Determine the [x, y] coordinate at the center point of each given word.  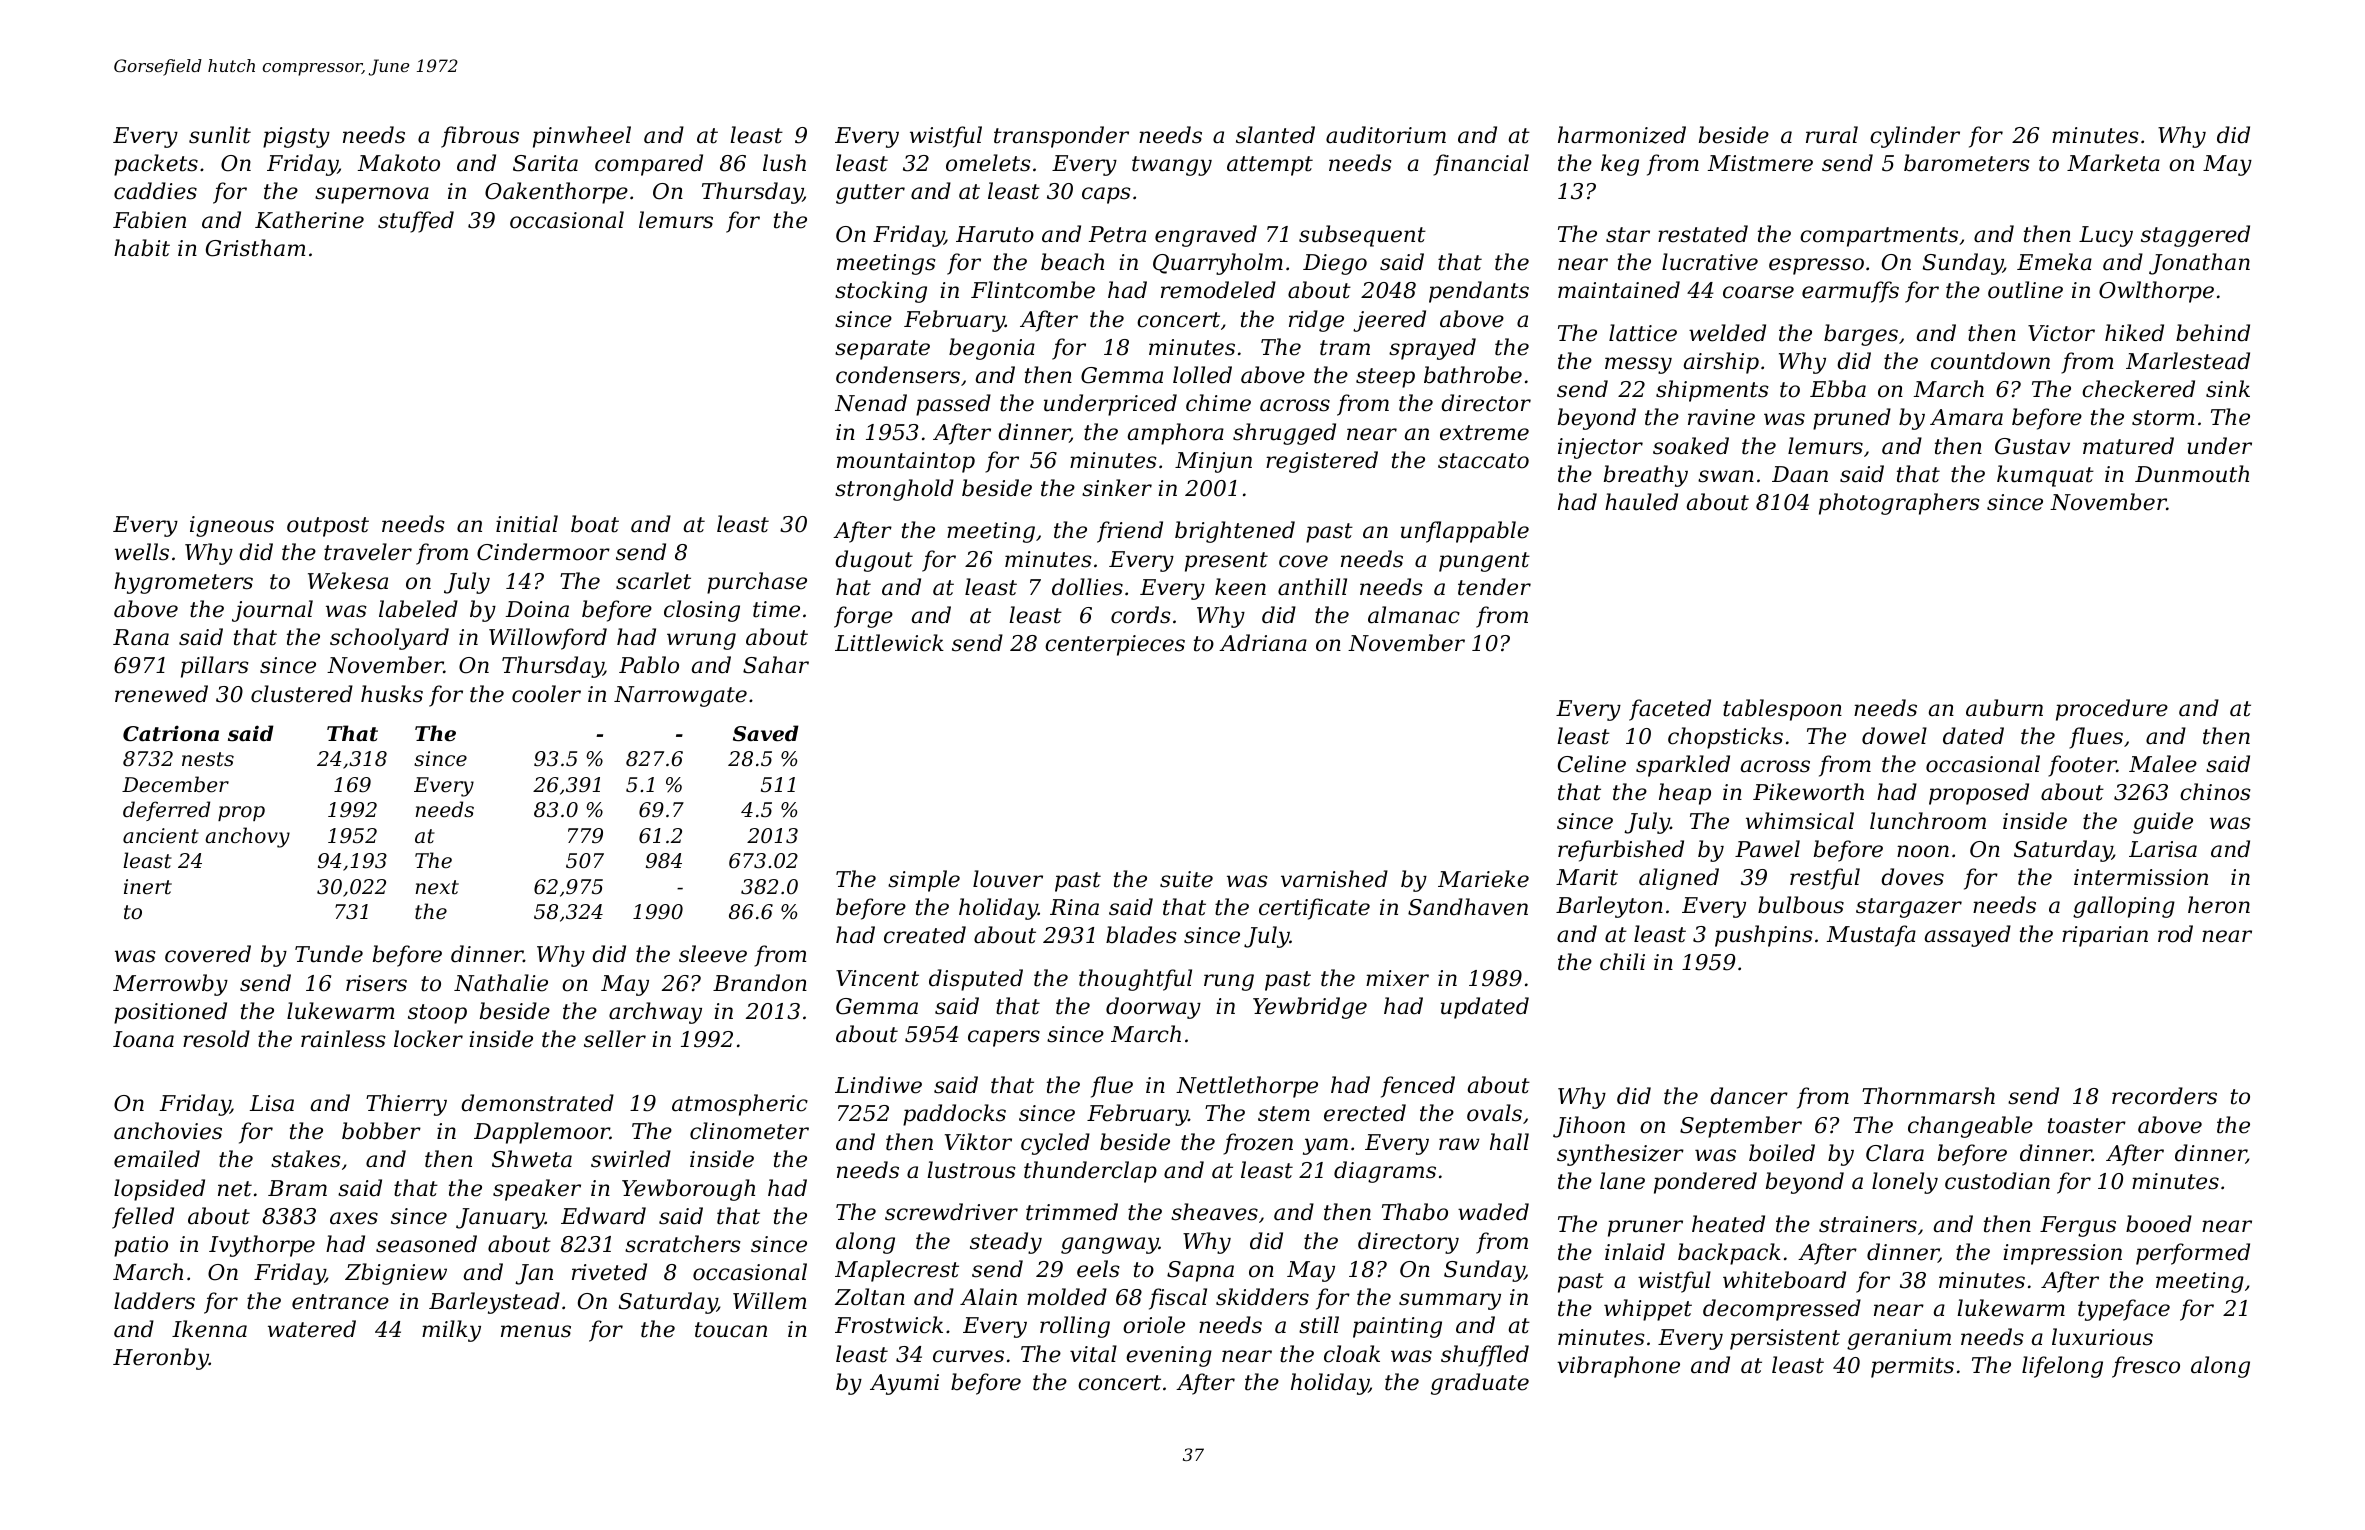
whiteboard [1784, 1280]
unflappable [1465, 532]
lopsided [159, 1190]
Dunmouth [2192, 474]
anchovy [247, 837]
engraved [1206, 236]
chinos [2215, 792]
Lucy [2106, 236]
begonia [992, 349]
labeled [418, 609]
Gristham [255, 248]
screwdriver [951, 1212]
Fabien [149, 220]
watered [312, 1329]
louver [1008, 879]
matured [2128, 446]
